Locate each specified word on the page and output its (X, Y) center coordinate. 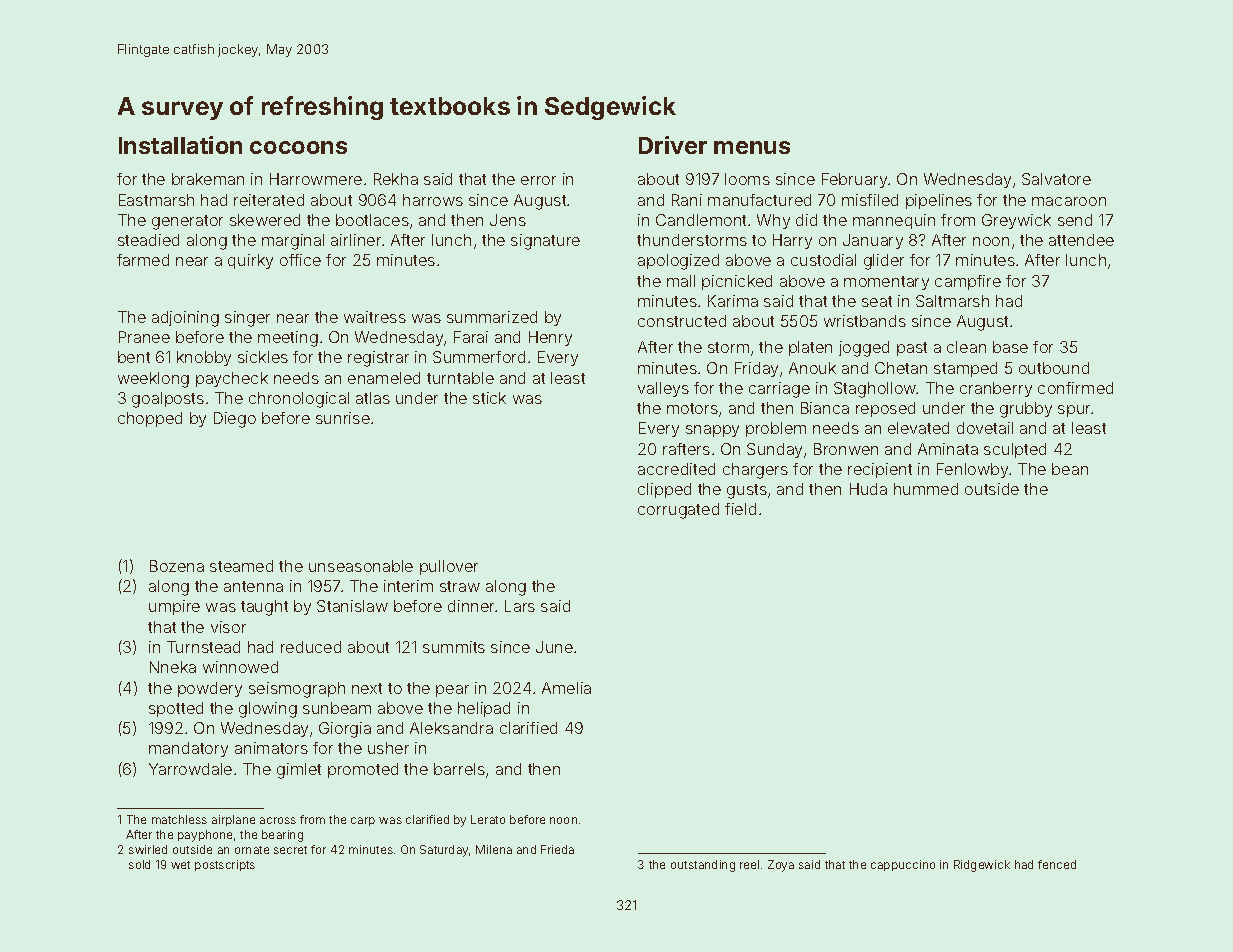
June (554, 647)
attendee (1081, 240)
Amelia (566, 688)
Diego (235, 420)
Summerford (479, 357)
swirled (148, 849)
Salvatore (1056, 179)
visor (228, 627)
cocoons (298, 147)
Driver (673, 145)
